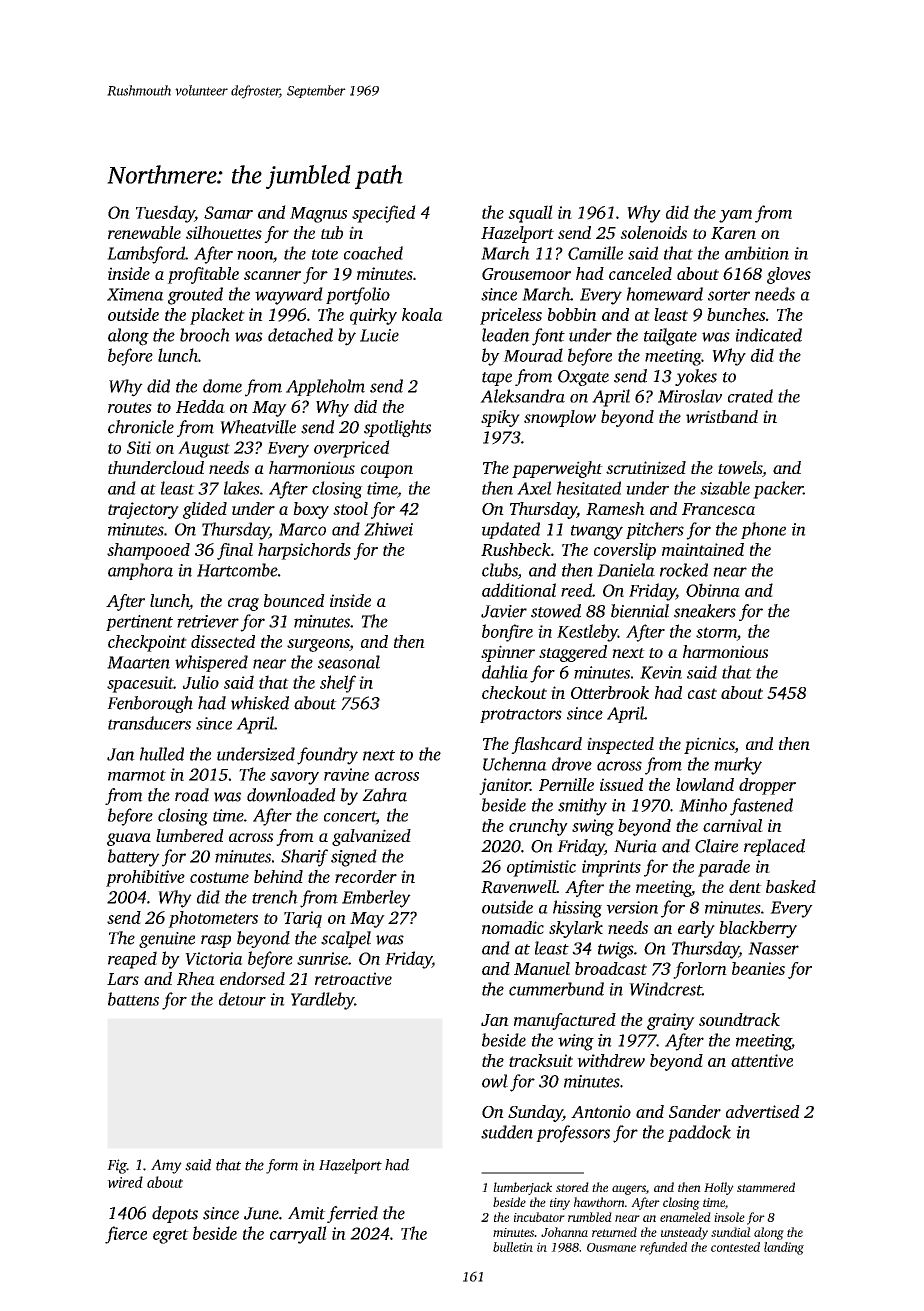 Image resolution: width=924 pixels, height=1311 pixels. What do you see at coordinates (750, 396) in the image?
I see `crated` at bounding box center [750, 396].
